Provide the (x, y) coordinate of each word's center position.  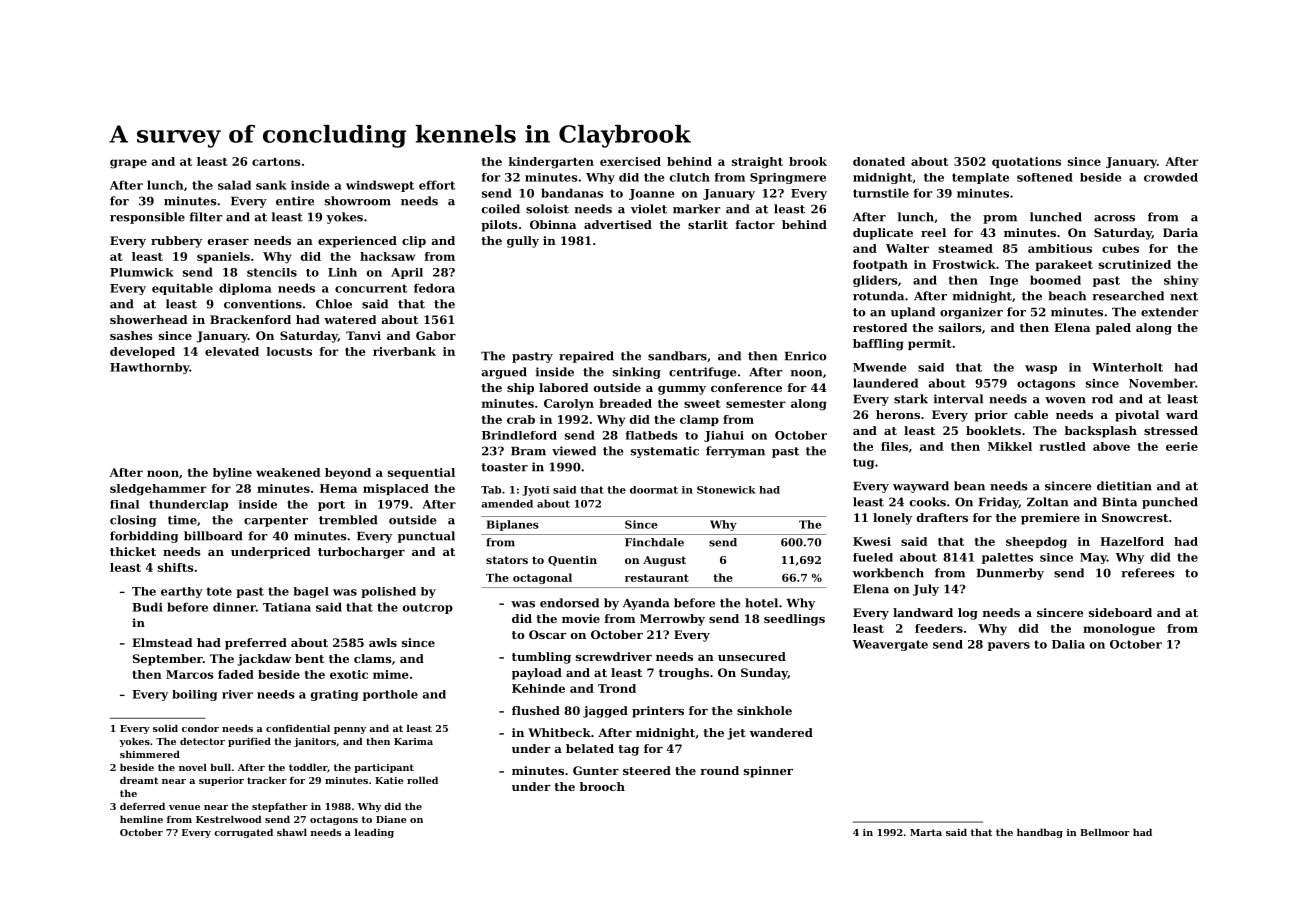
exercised (630, 161)
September (168, 660)
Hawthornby (149, 368)
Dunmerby (1010, 574)
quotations (1026, 162)
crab (521, 419)
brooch (602, 786)
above (1111, 446)
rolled (422, 780)
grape (128, 164)
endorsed (569, 603)
